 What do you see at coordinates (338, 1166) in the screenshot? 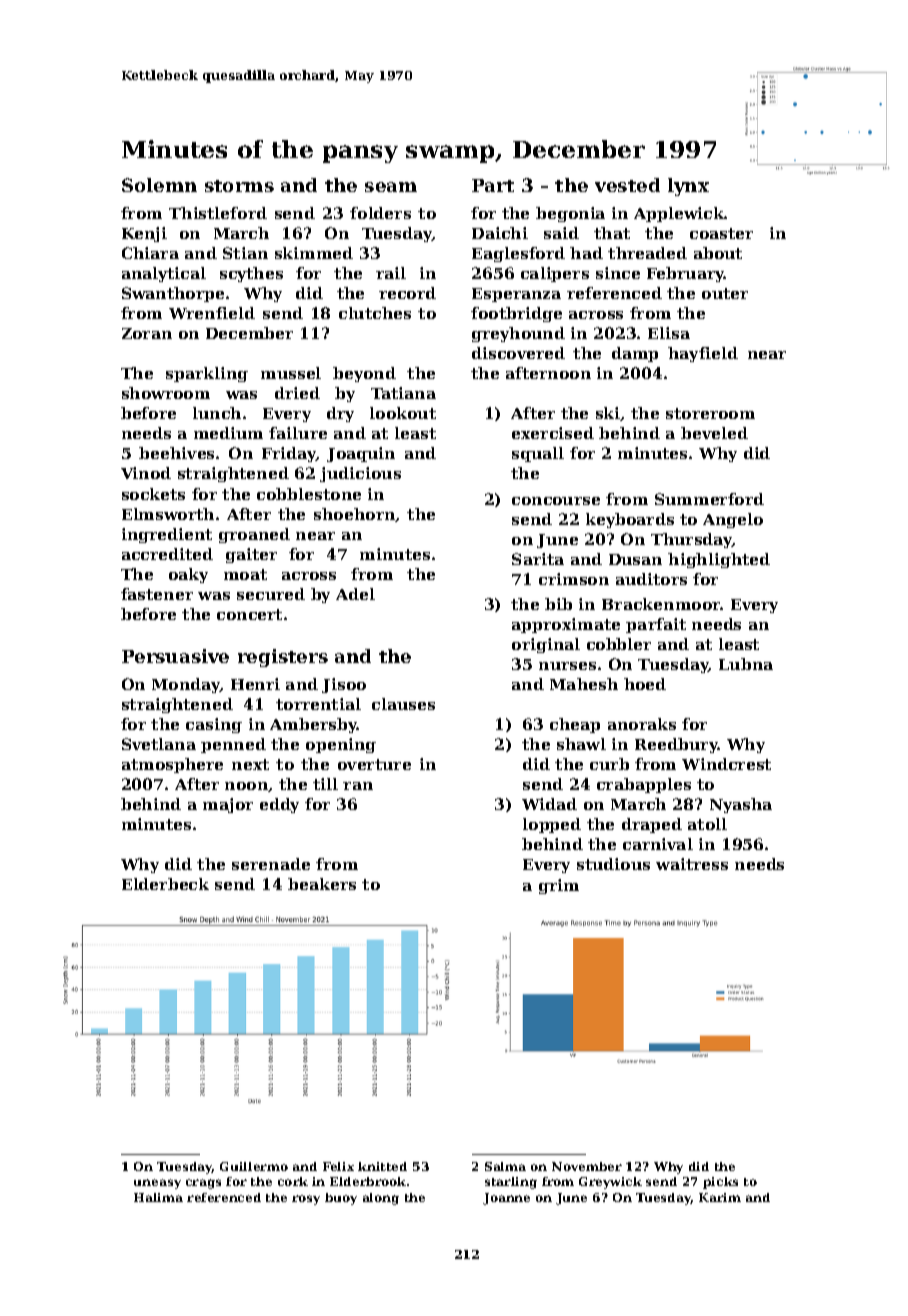
I see `Felix` at bounding box center [338, 1166].
